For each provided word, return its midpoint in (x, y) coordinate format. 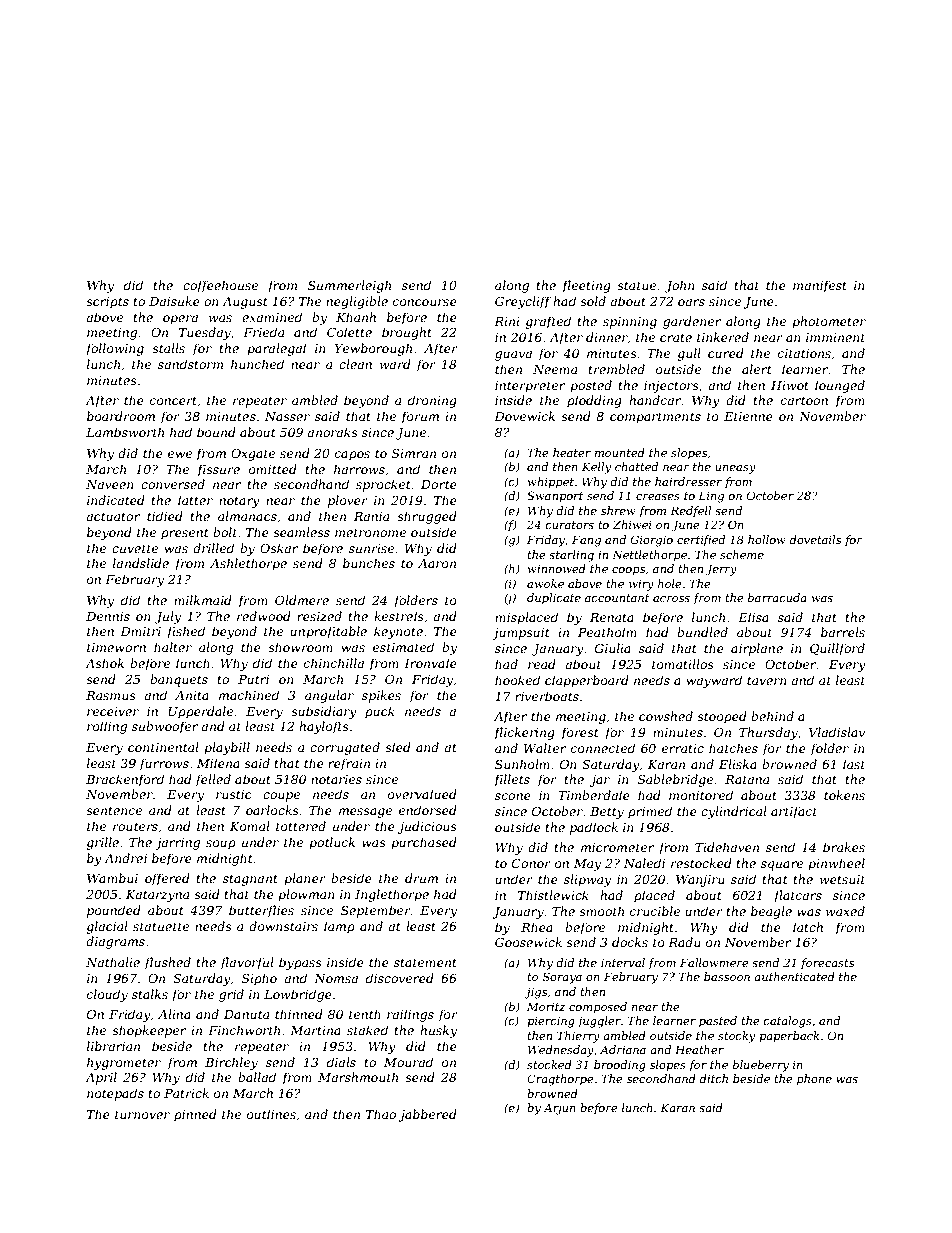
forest (580, 733)
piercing (551, 1022)
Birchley (231, 1063)
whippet (551, 483)
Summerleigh (349, 286)
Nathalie (113, 962)
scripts (107, 303)
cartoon (804, 400)
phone (814, 1080)
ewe (180, 454)
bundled (702, 632)
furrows (164, 764)
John (680, 286)
